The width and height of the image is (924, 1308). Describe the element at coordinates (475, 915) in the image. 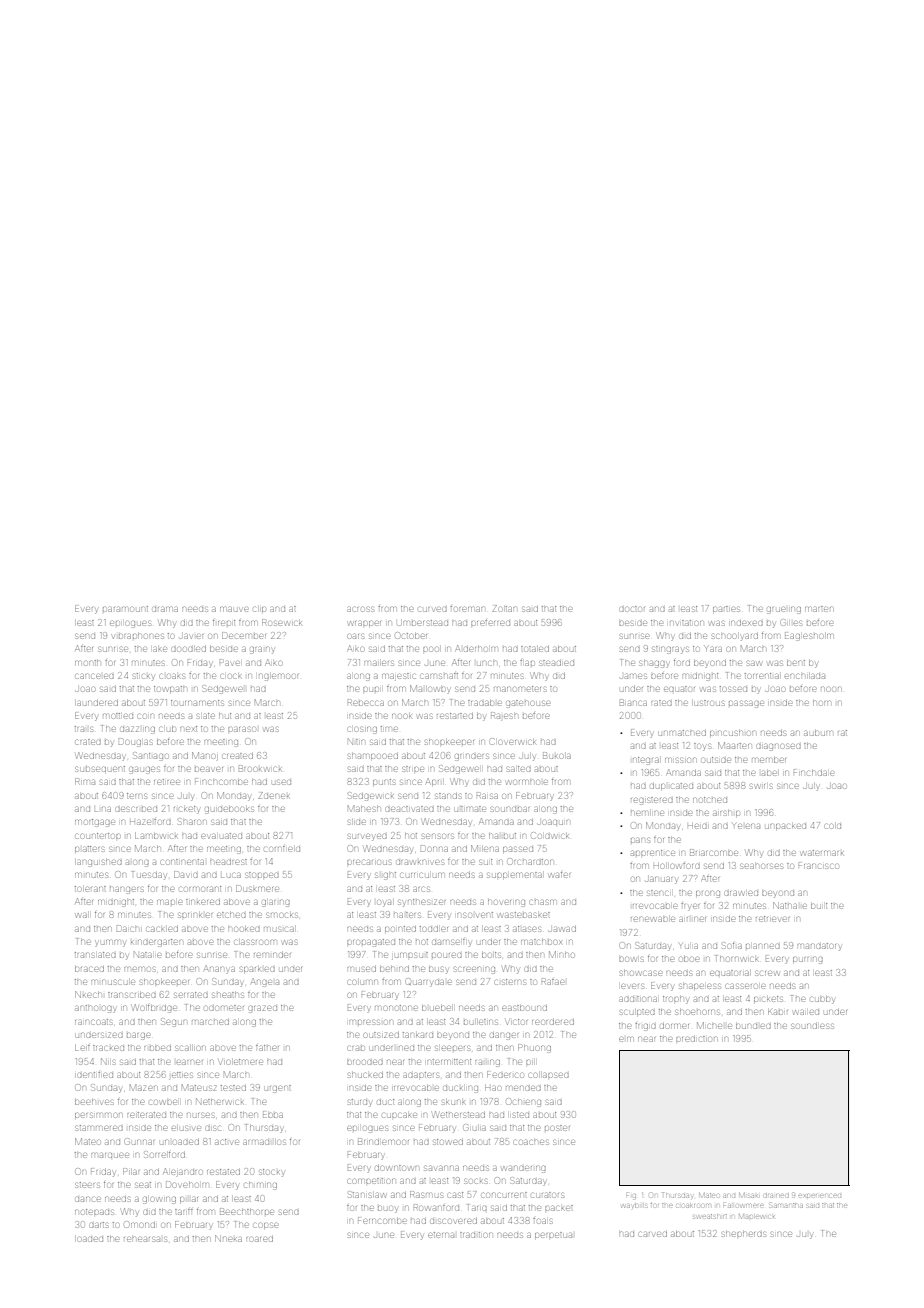

I see `insolvent` at that location.
